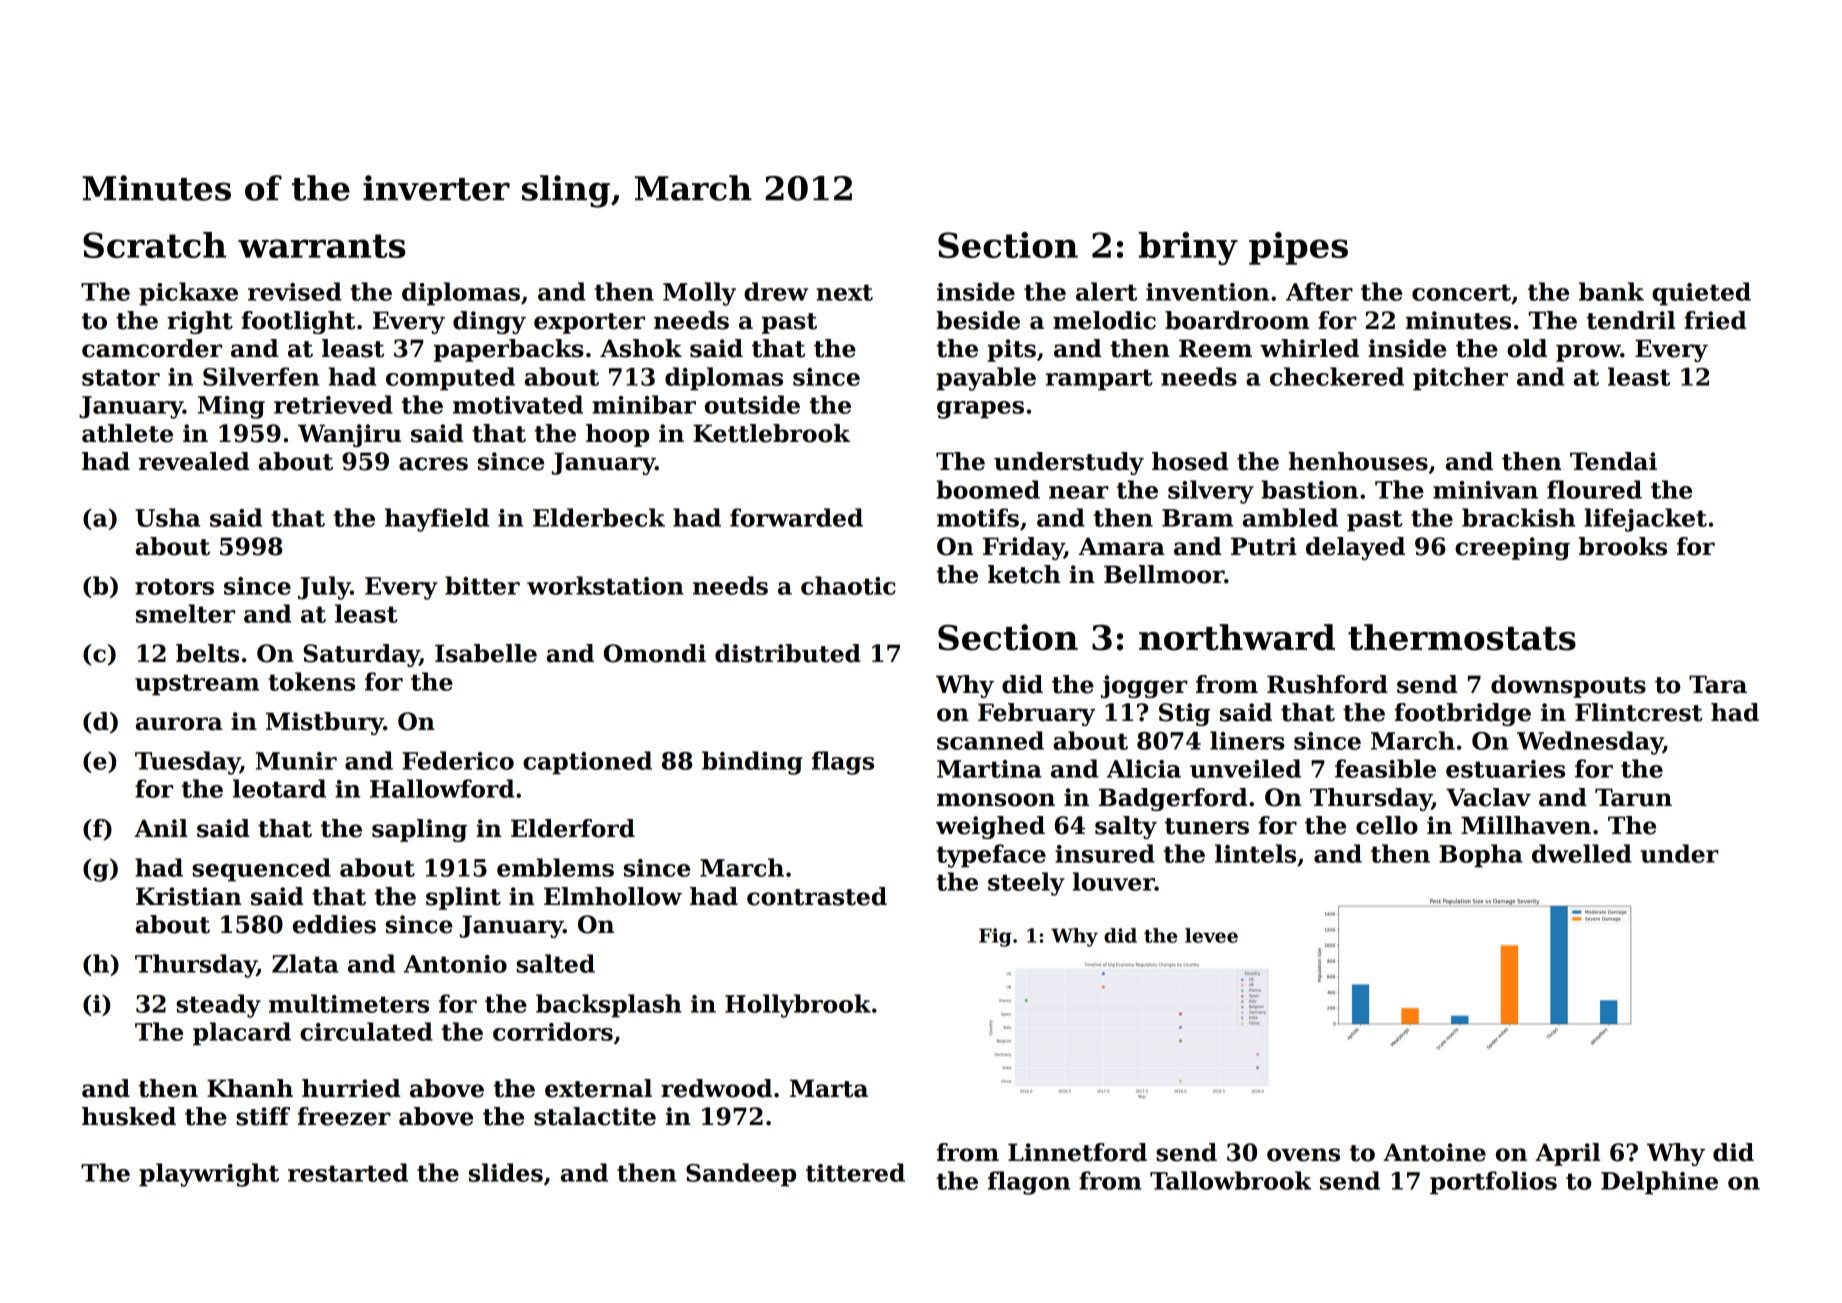 This screenshot has width=1842, height=1303. I want to click on beside, so click(978, 320).
